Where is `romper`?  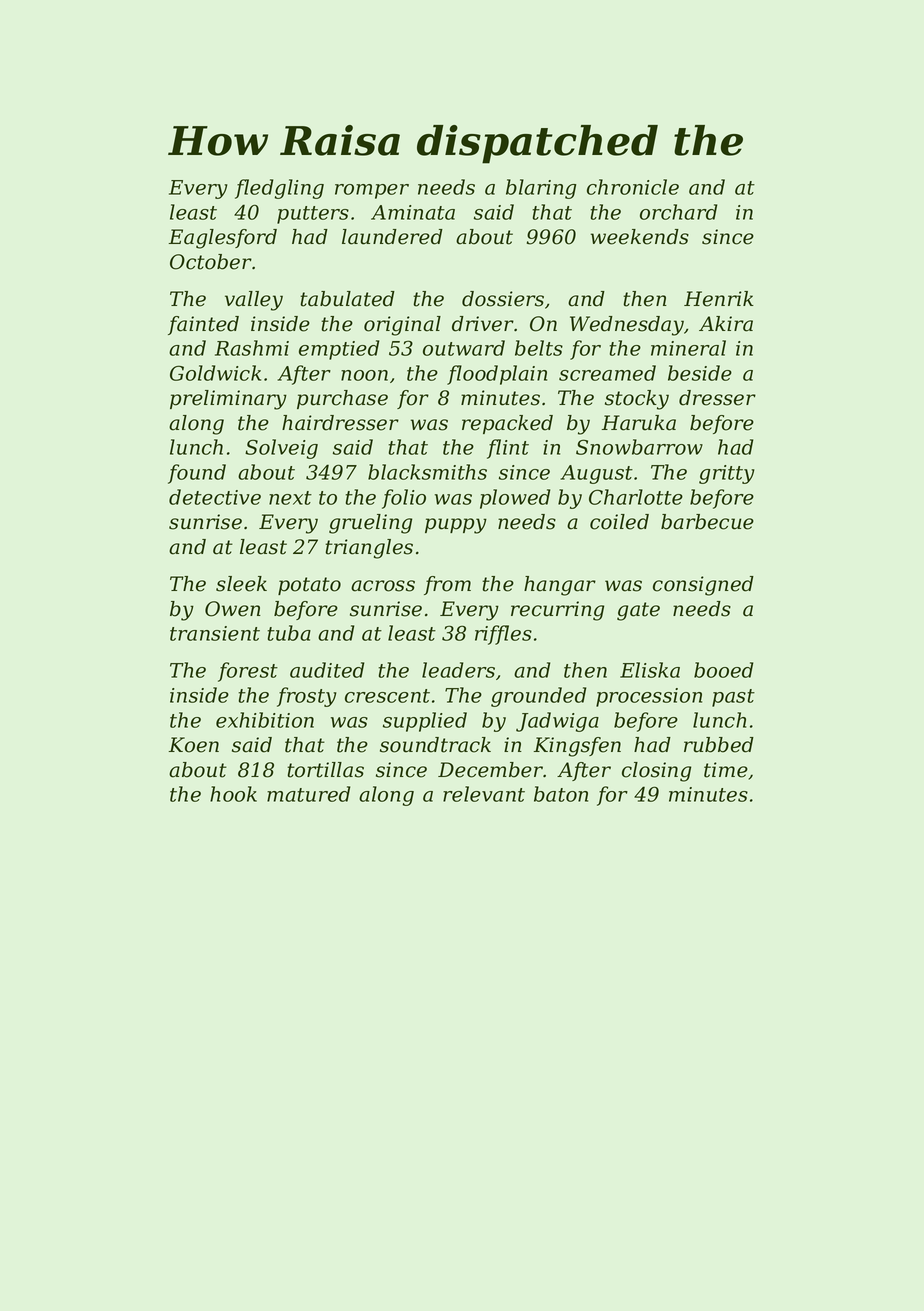
romper is located at coordinates (372, 191).
